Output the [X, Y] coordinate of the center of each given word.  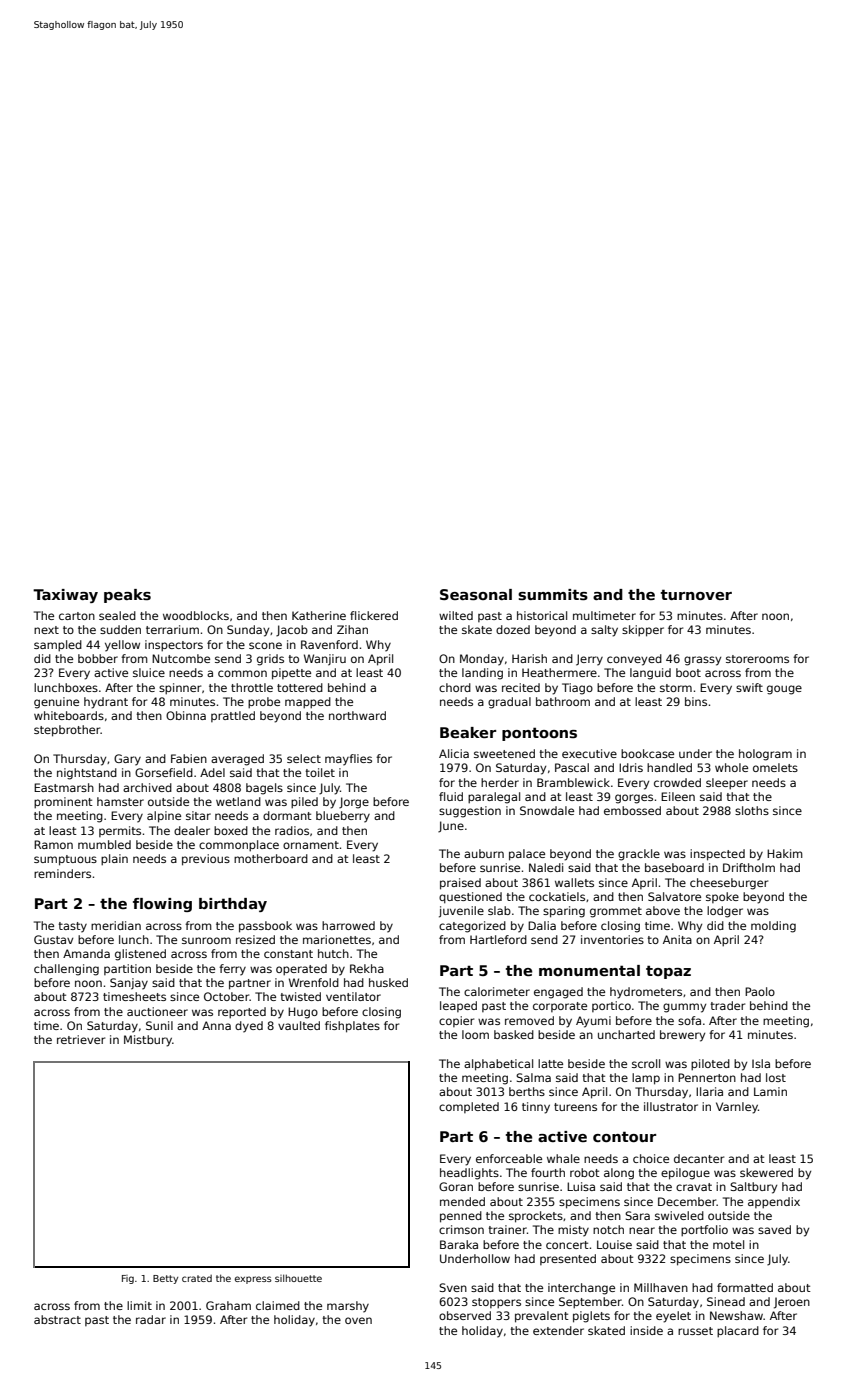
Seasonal [476, 595]
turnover [696, 594]
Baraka [459, 1244]
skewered [766, 1172]
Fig [128, 1279]
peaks [127, 596]
